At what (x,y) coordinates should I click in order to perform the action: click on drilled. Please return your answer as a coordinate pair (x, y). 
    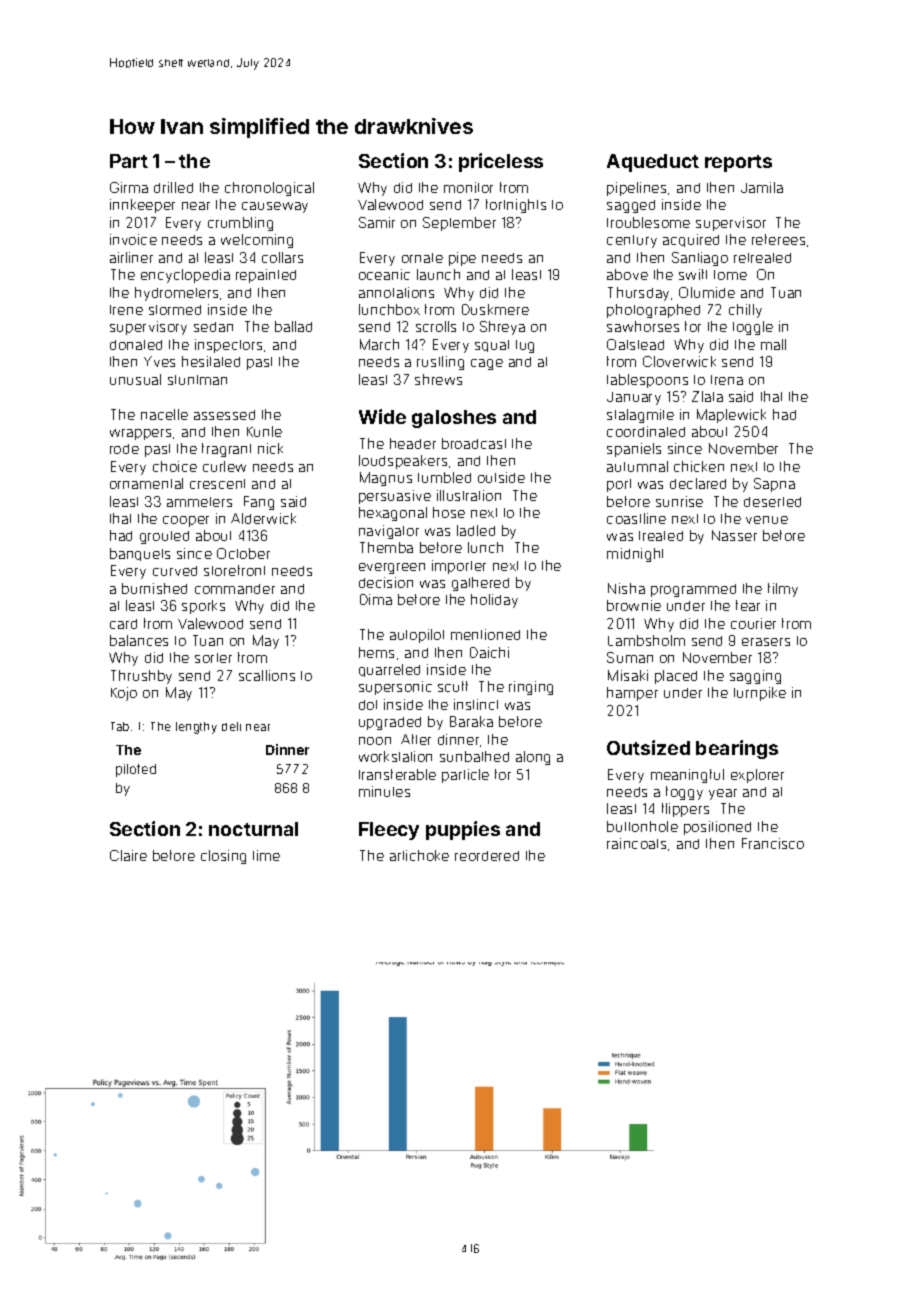
    Looking at the image, I should click on (173, 187).
